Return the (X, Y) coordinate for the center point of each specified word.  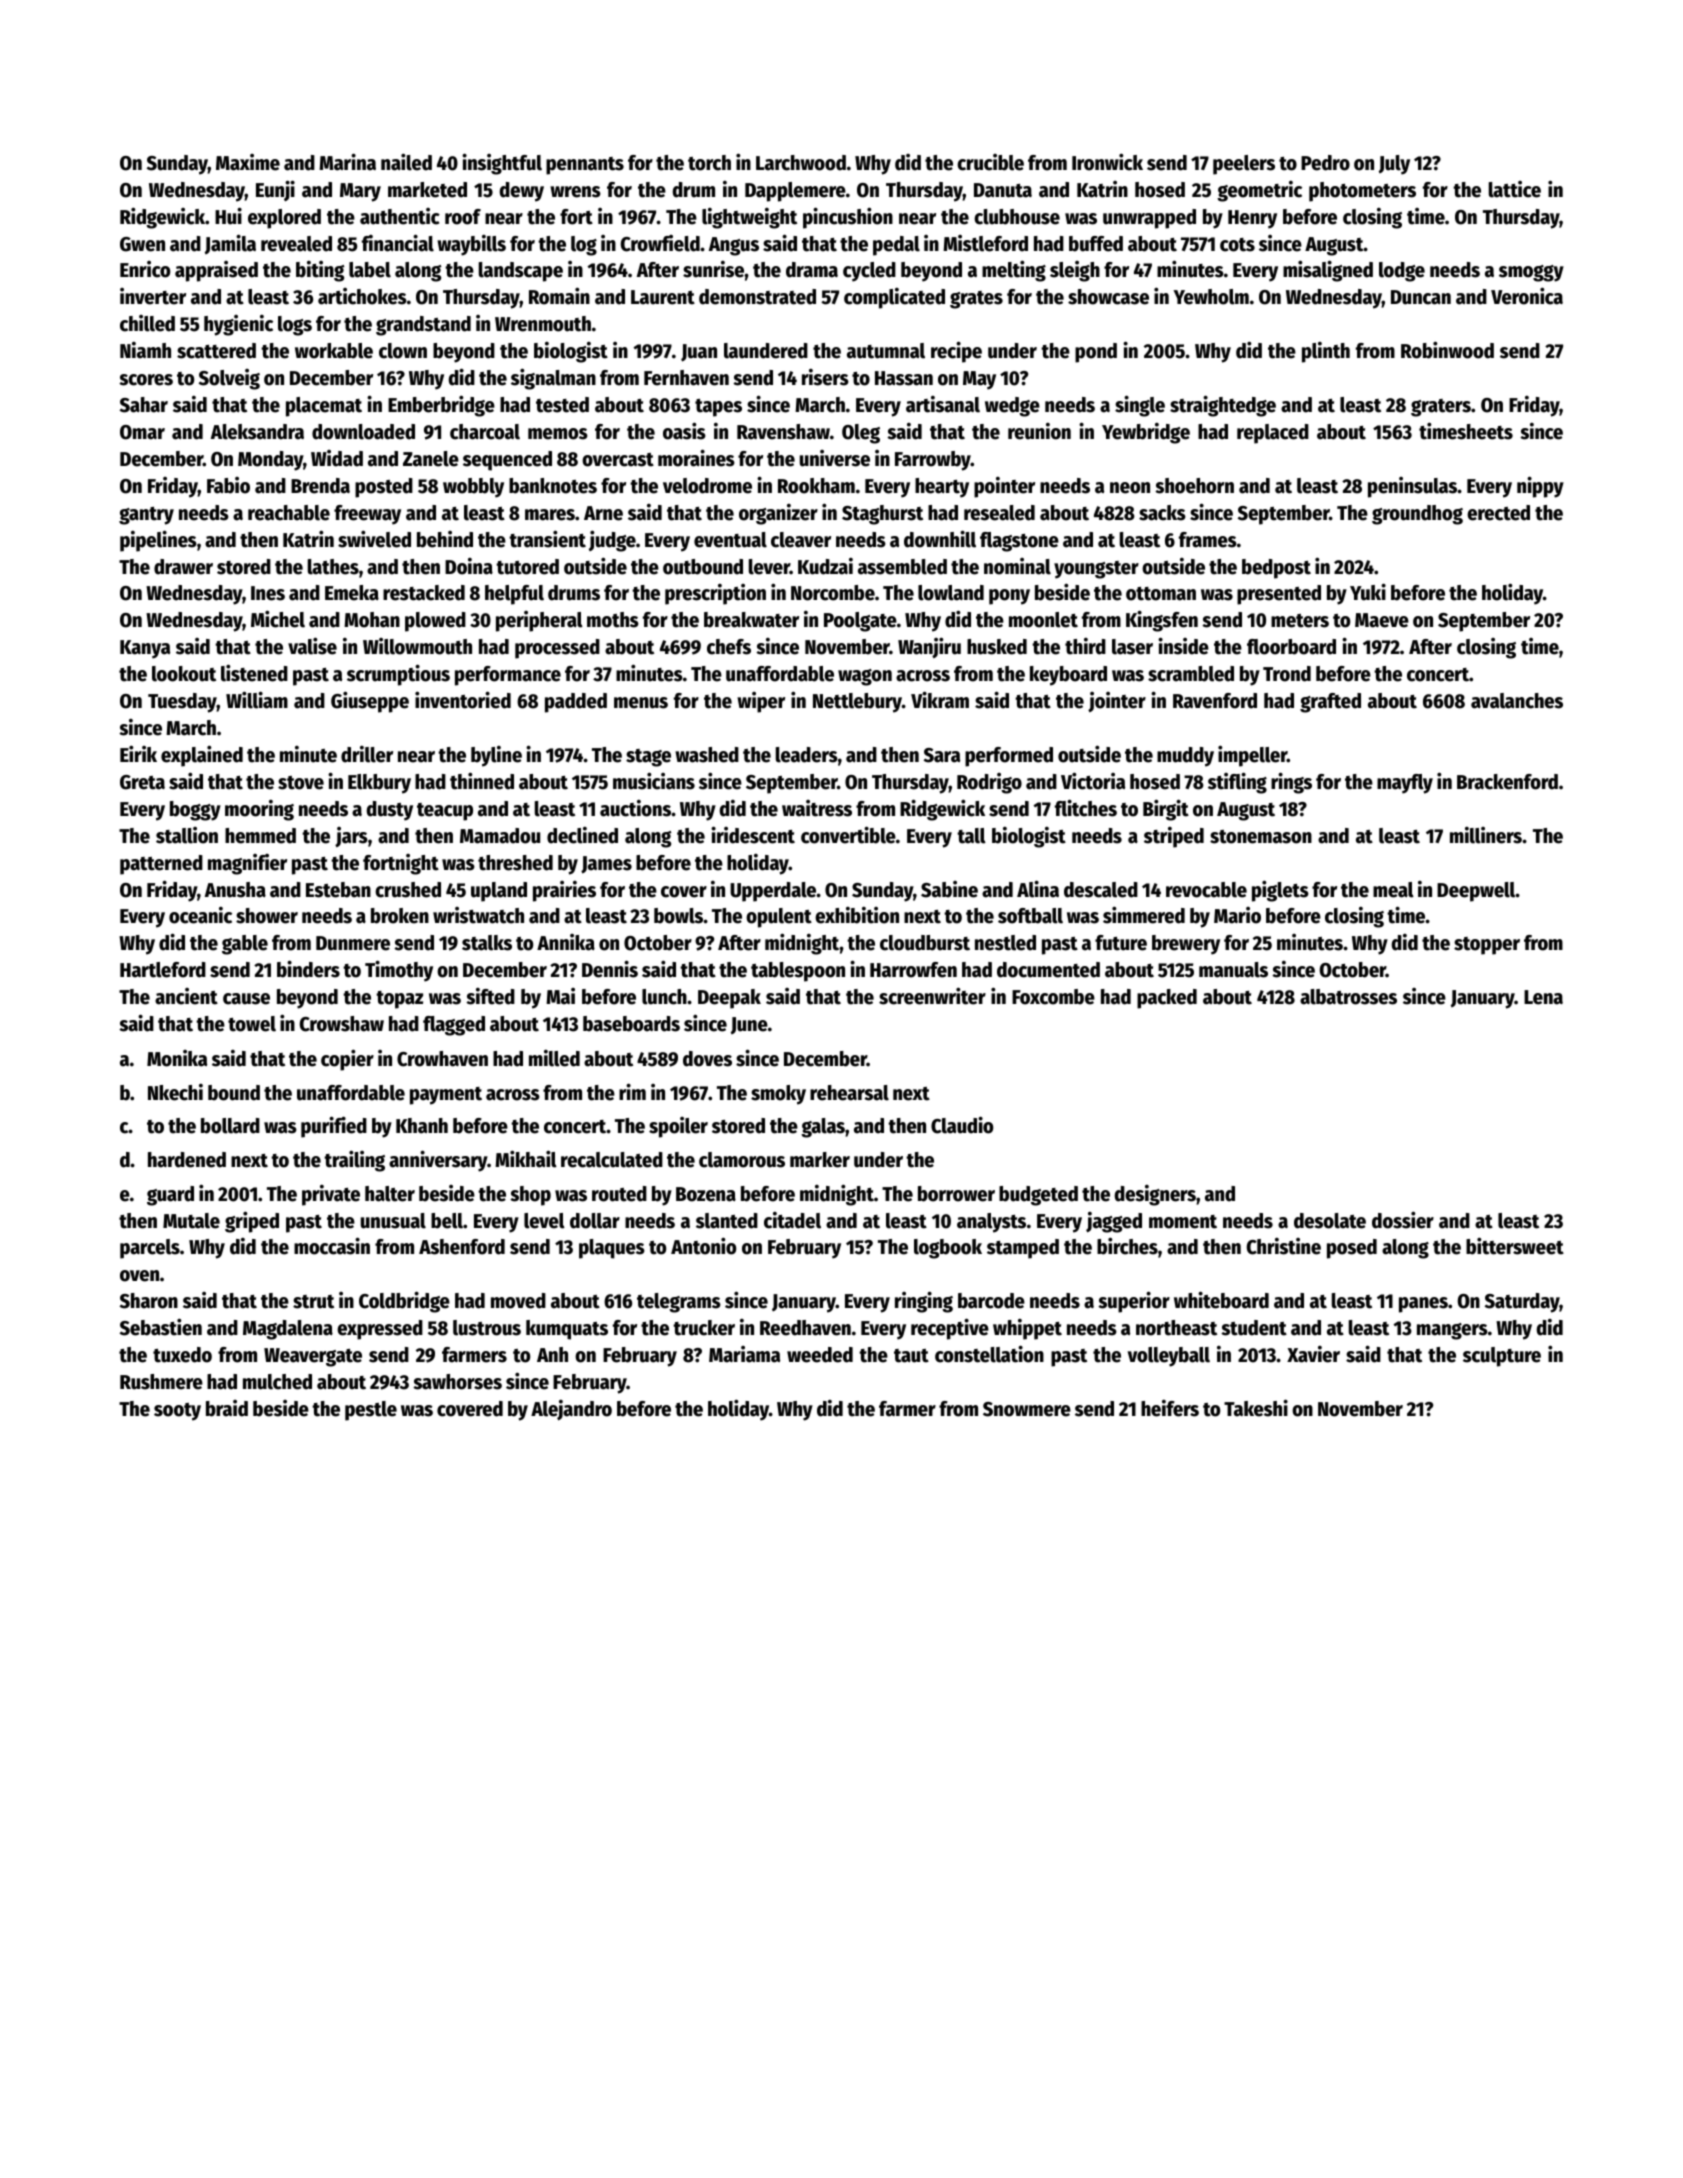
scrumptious (398, 675)
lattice (1515, 189)
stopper (1487, 946)
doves (707, 1059)
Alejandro (571, 1410)
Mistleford (985, 243)
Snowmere (1027, 1409)
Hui (228, 216)
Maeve (1382, 620)
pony (1009, 597)
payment (446, 1096)
